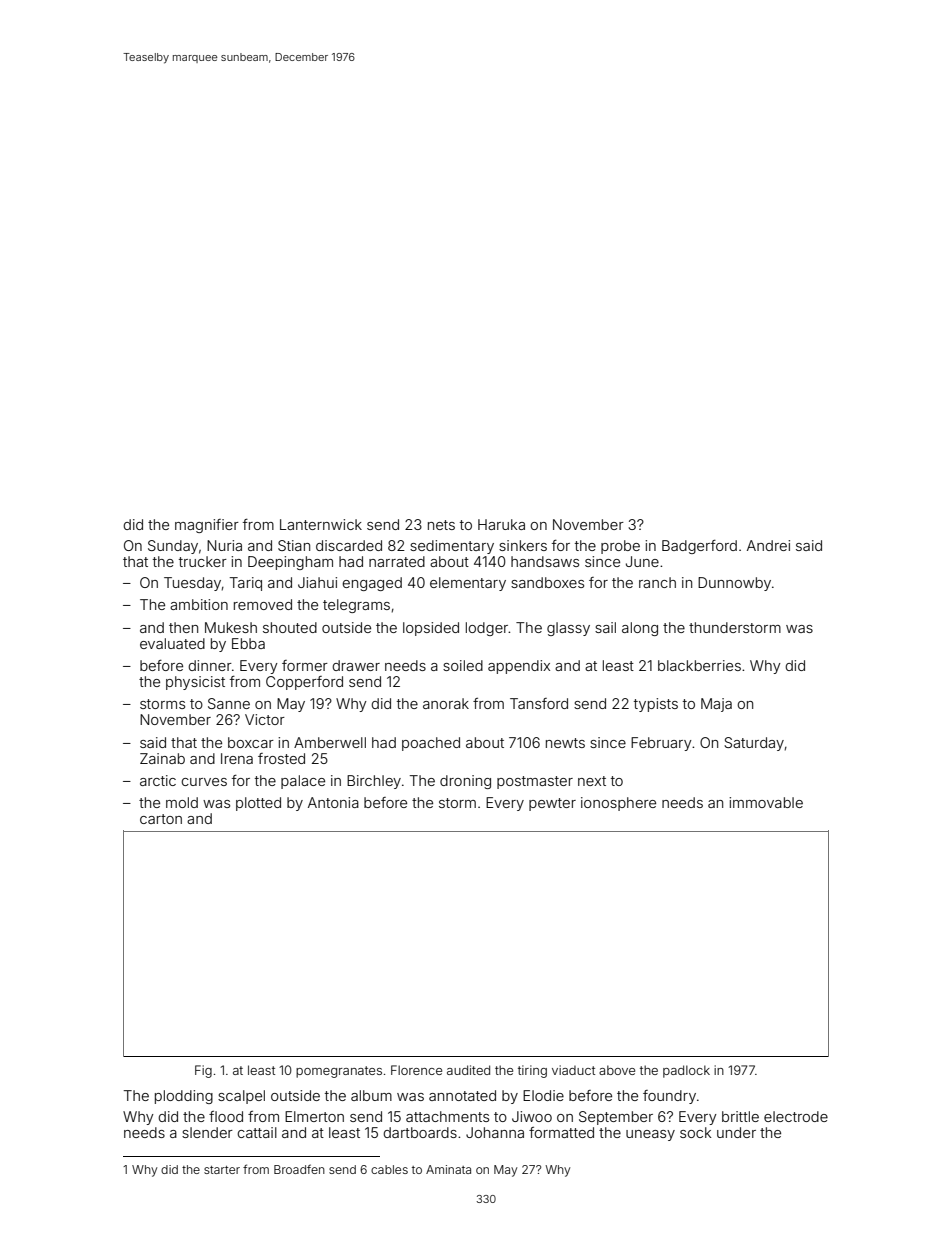  Describe the element at coordinates (441, 525) in the image. I see `nets` at that location.
